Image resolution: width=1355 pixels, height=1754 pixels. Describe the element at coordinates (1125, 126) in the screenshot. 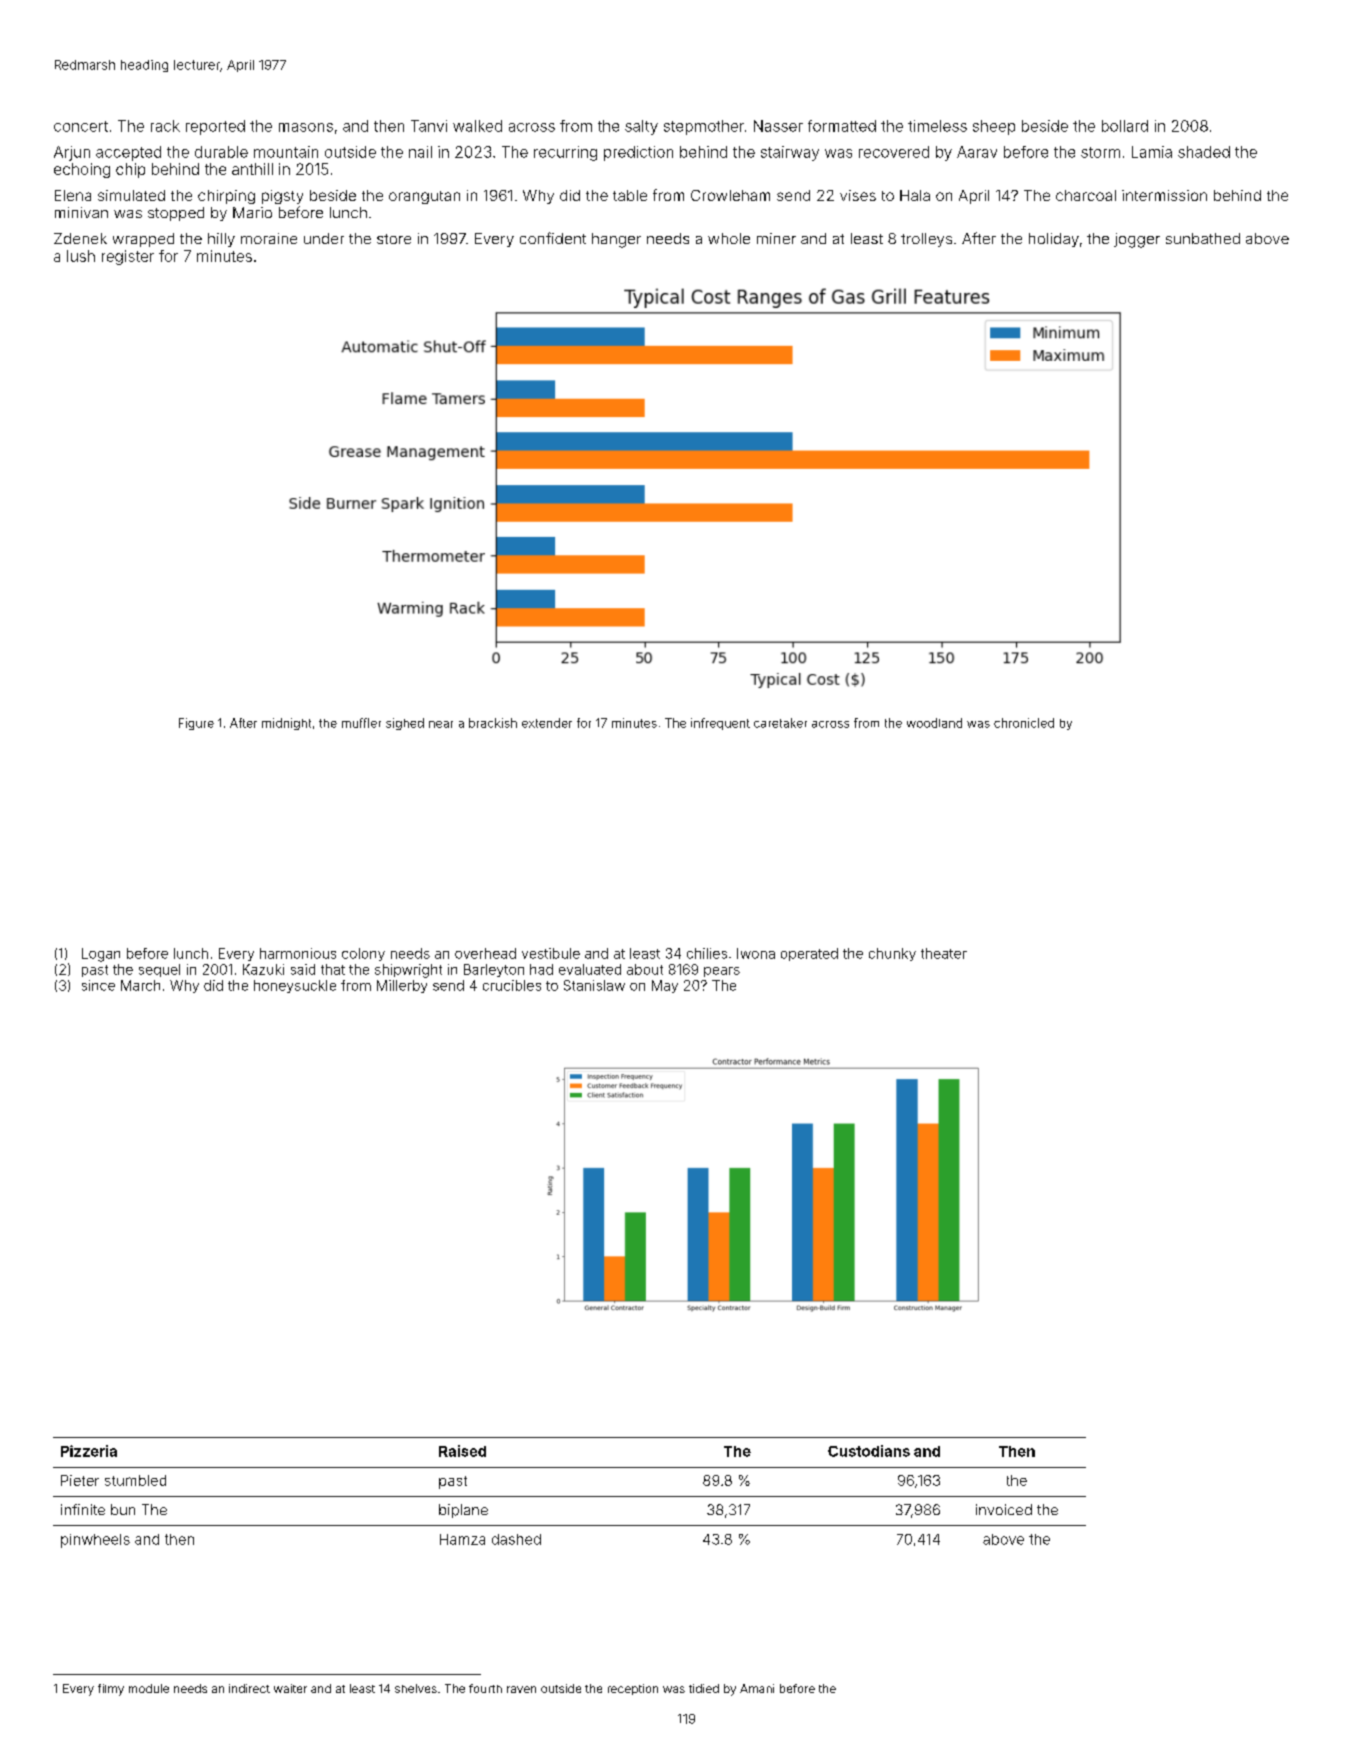

I see `bollard` at that location.
